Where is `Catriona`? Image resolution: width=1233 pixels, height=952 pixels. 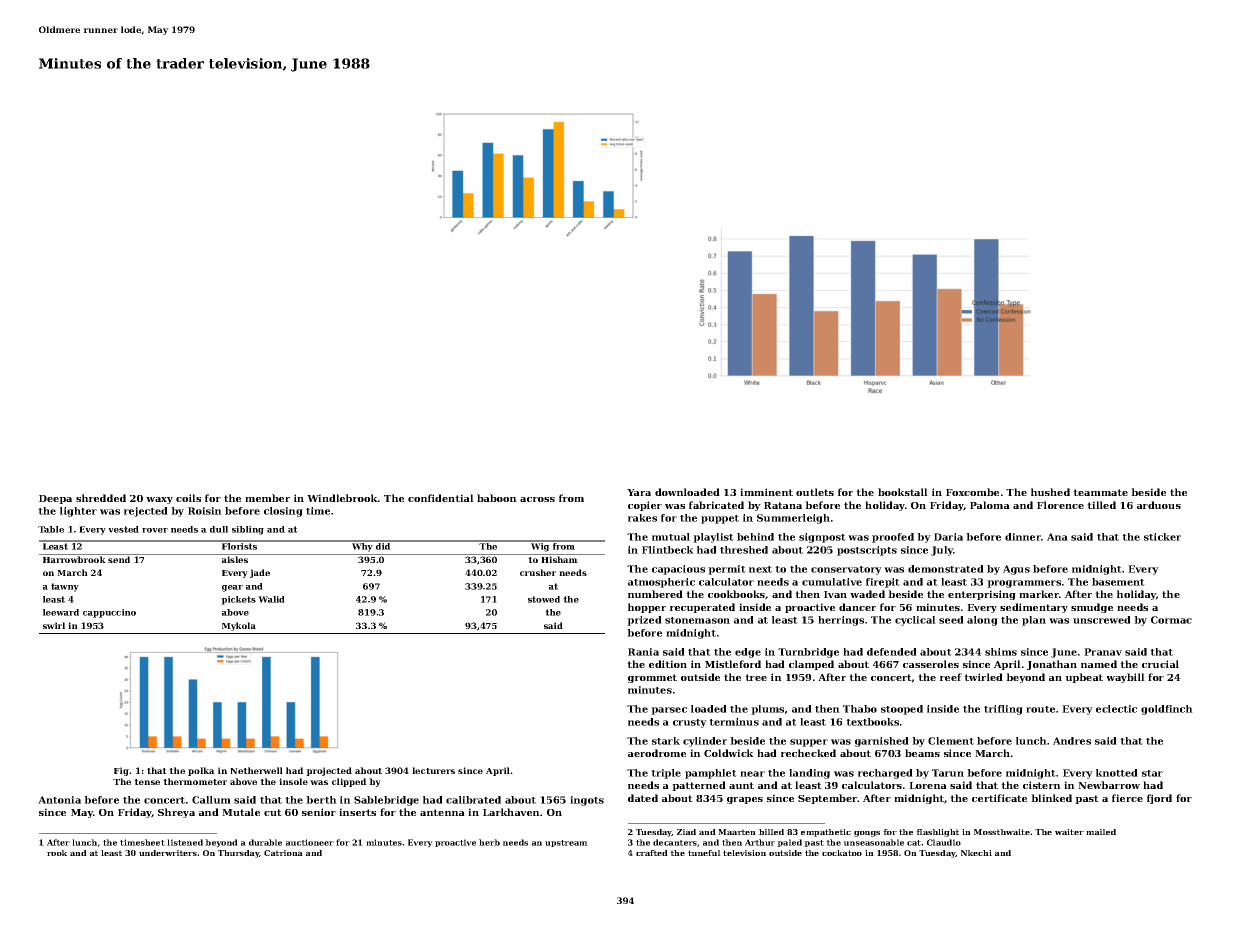
Catriona is located at coordinates (283, 853).
